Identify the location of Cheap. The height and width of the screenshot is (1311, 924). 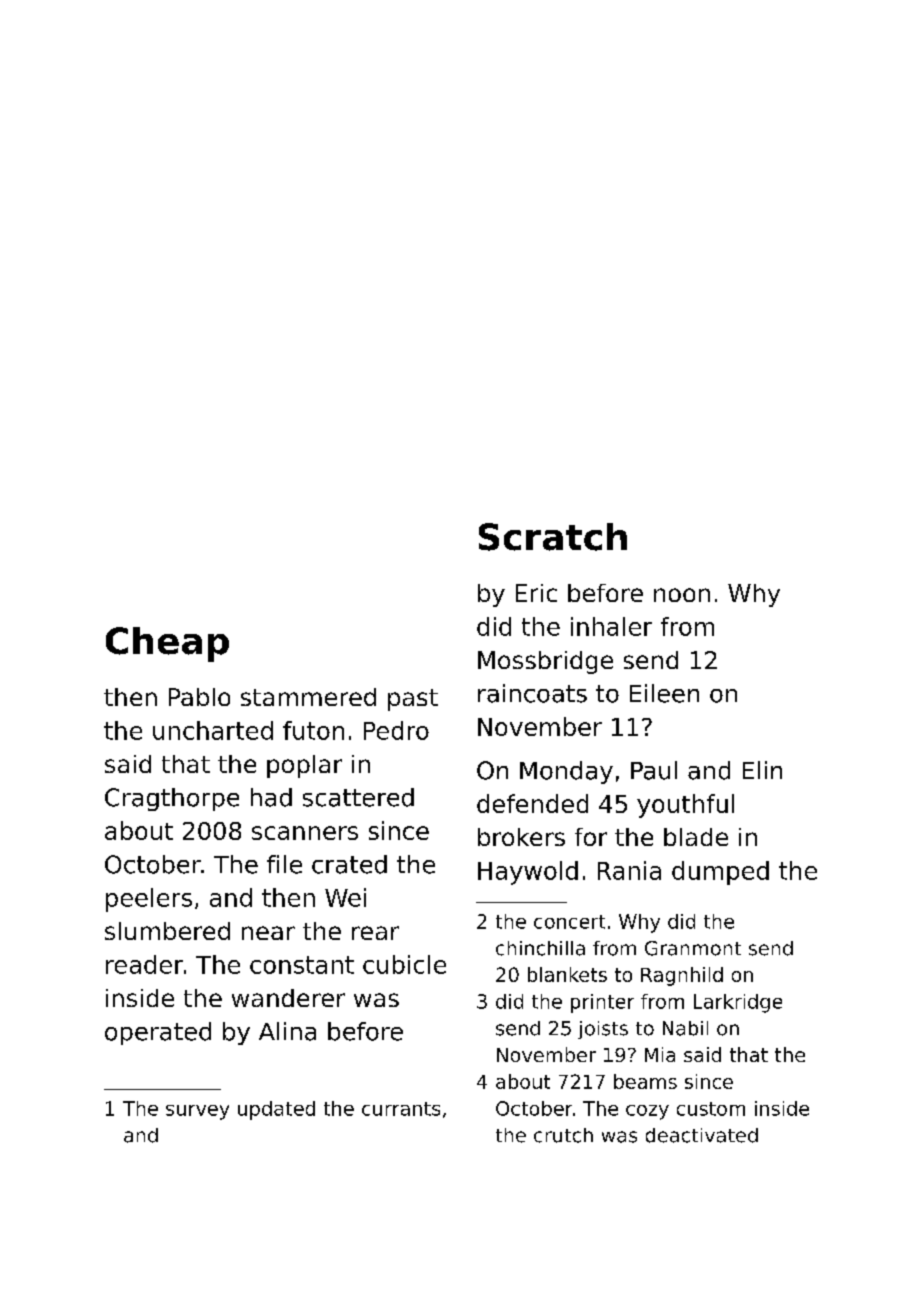
(167, 644).
